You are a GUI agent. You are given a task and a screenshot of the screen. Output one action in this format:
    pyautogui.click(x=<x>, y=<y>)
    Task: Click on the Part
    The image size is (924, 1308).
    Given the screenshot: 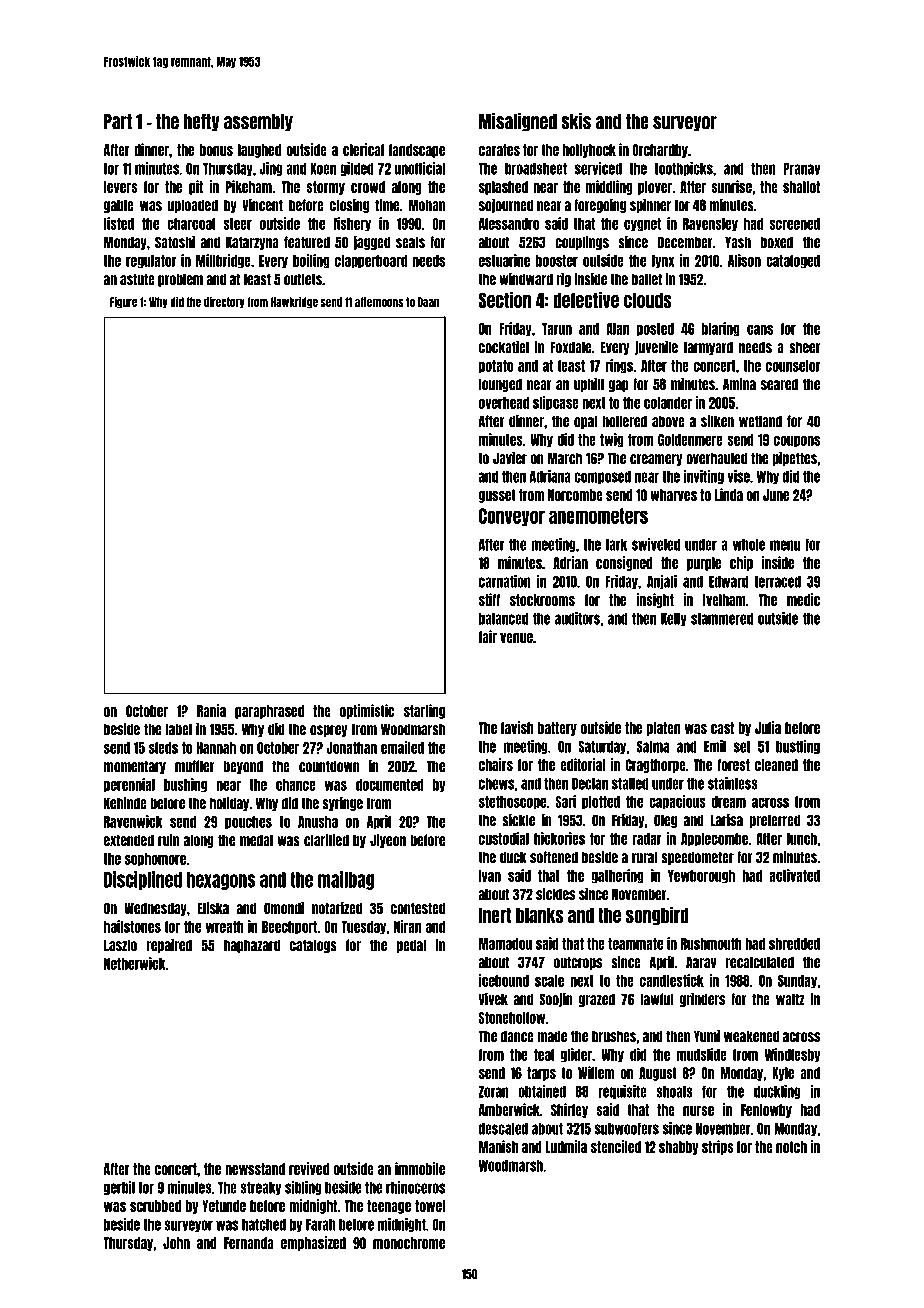 What is the action you would take?
    pyautogui.click(x=118, y=122)
